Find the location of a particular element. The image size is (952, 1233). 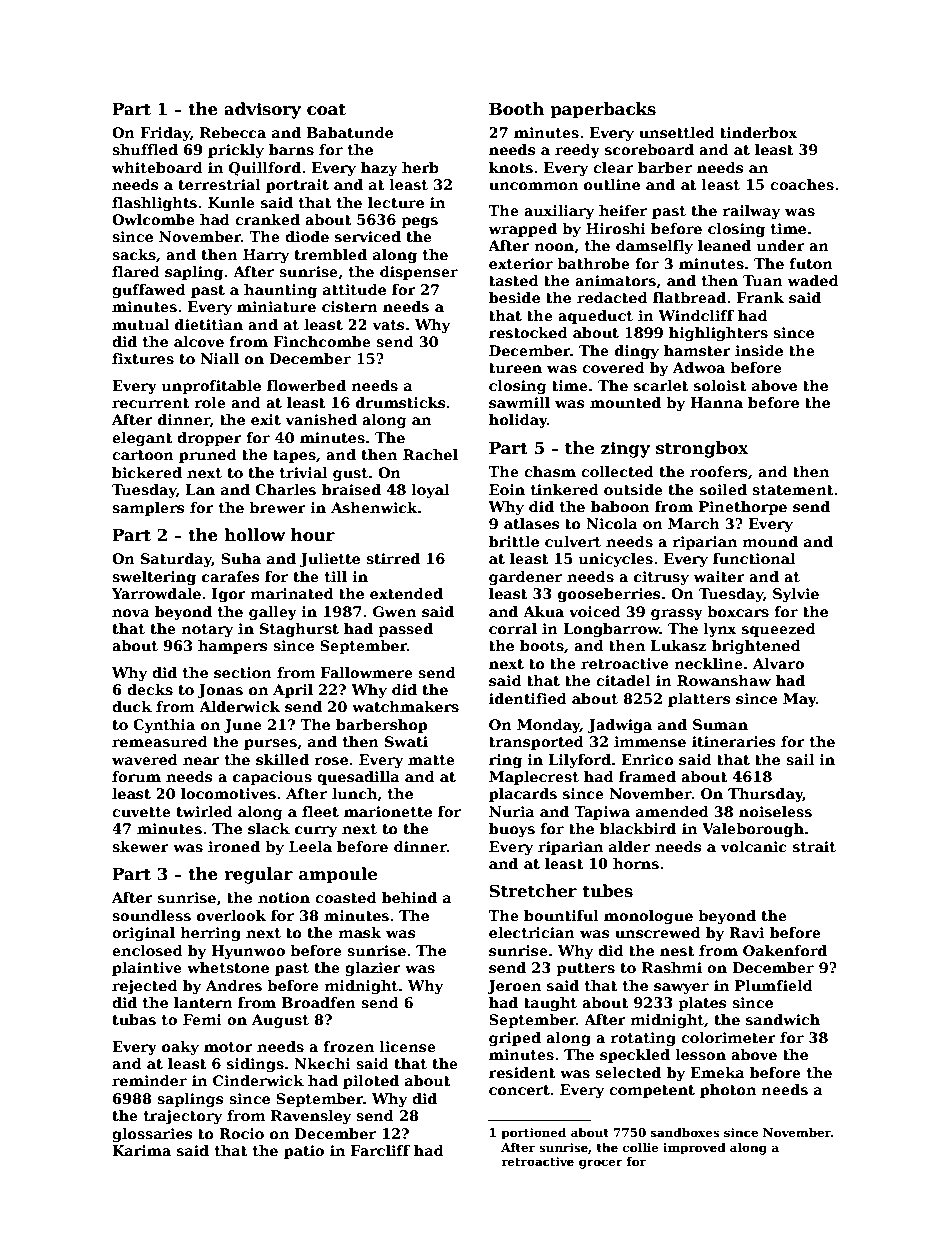

chasm is located at coordinates (550, 471).
